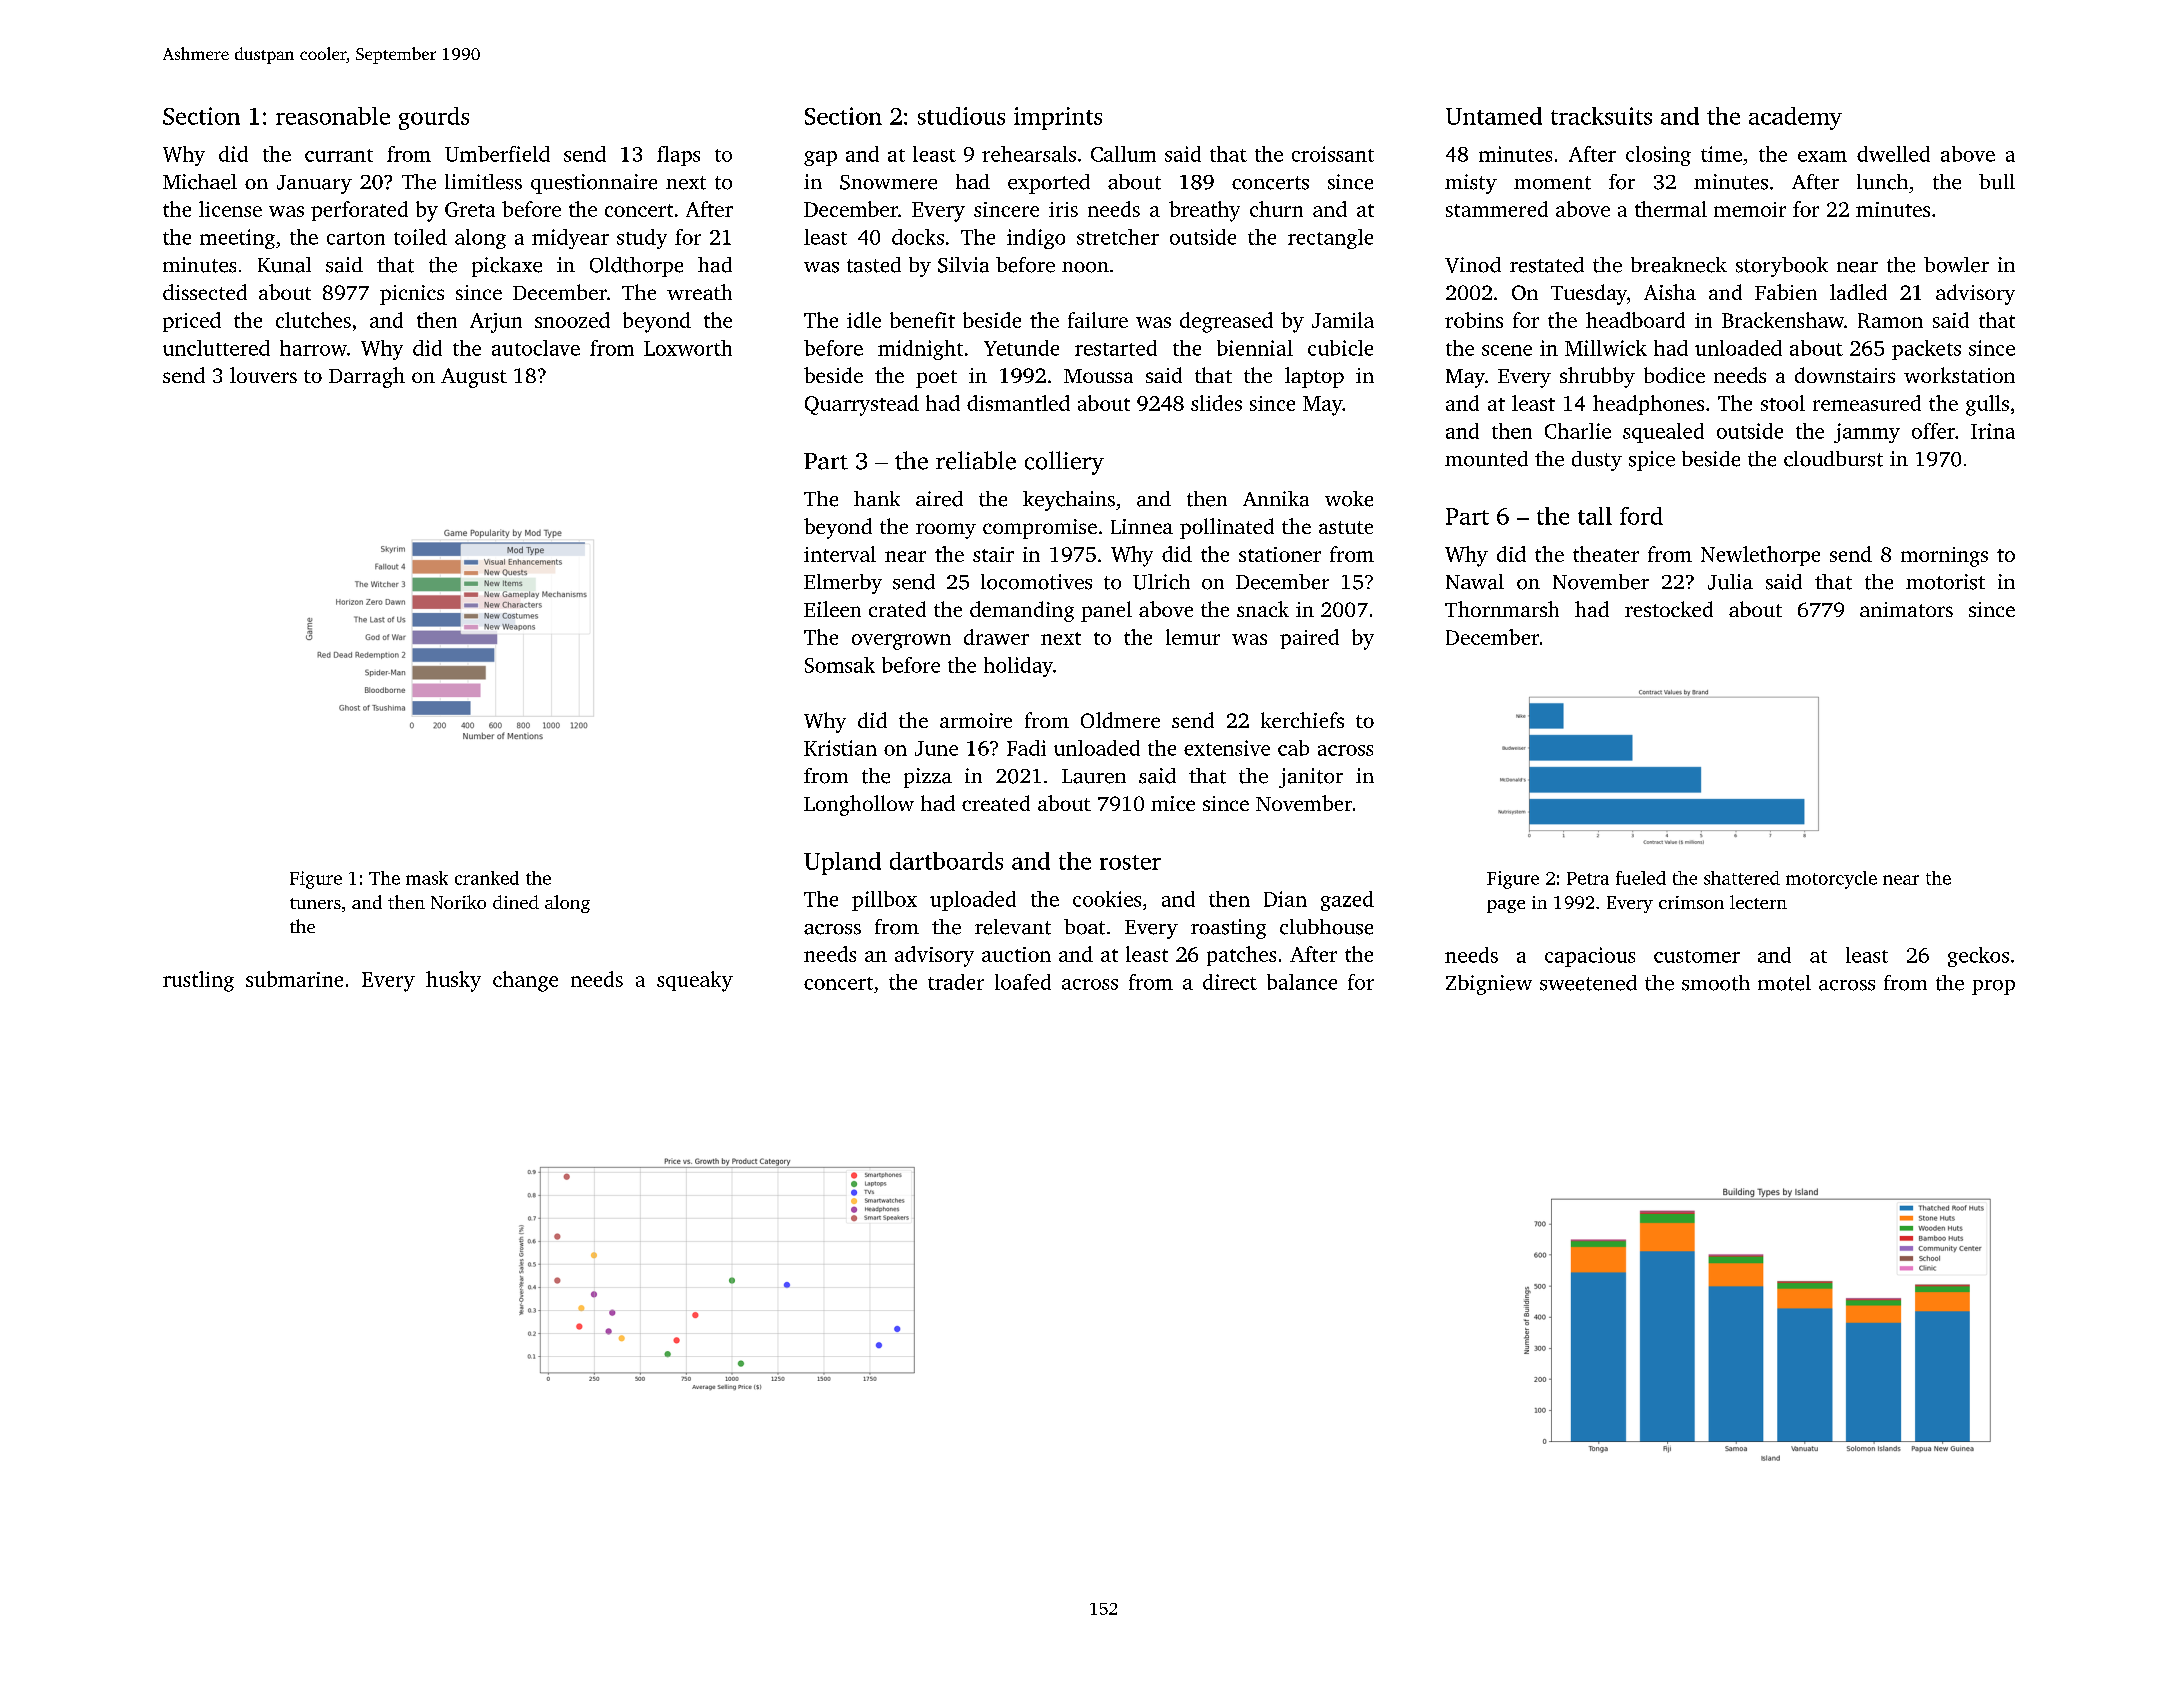 This screenshot has height=1683, width=2178. Describe the element at coordinates (367, 377) in the screenshot. I see `Darragh` at that location.
